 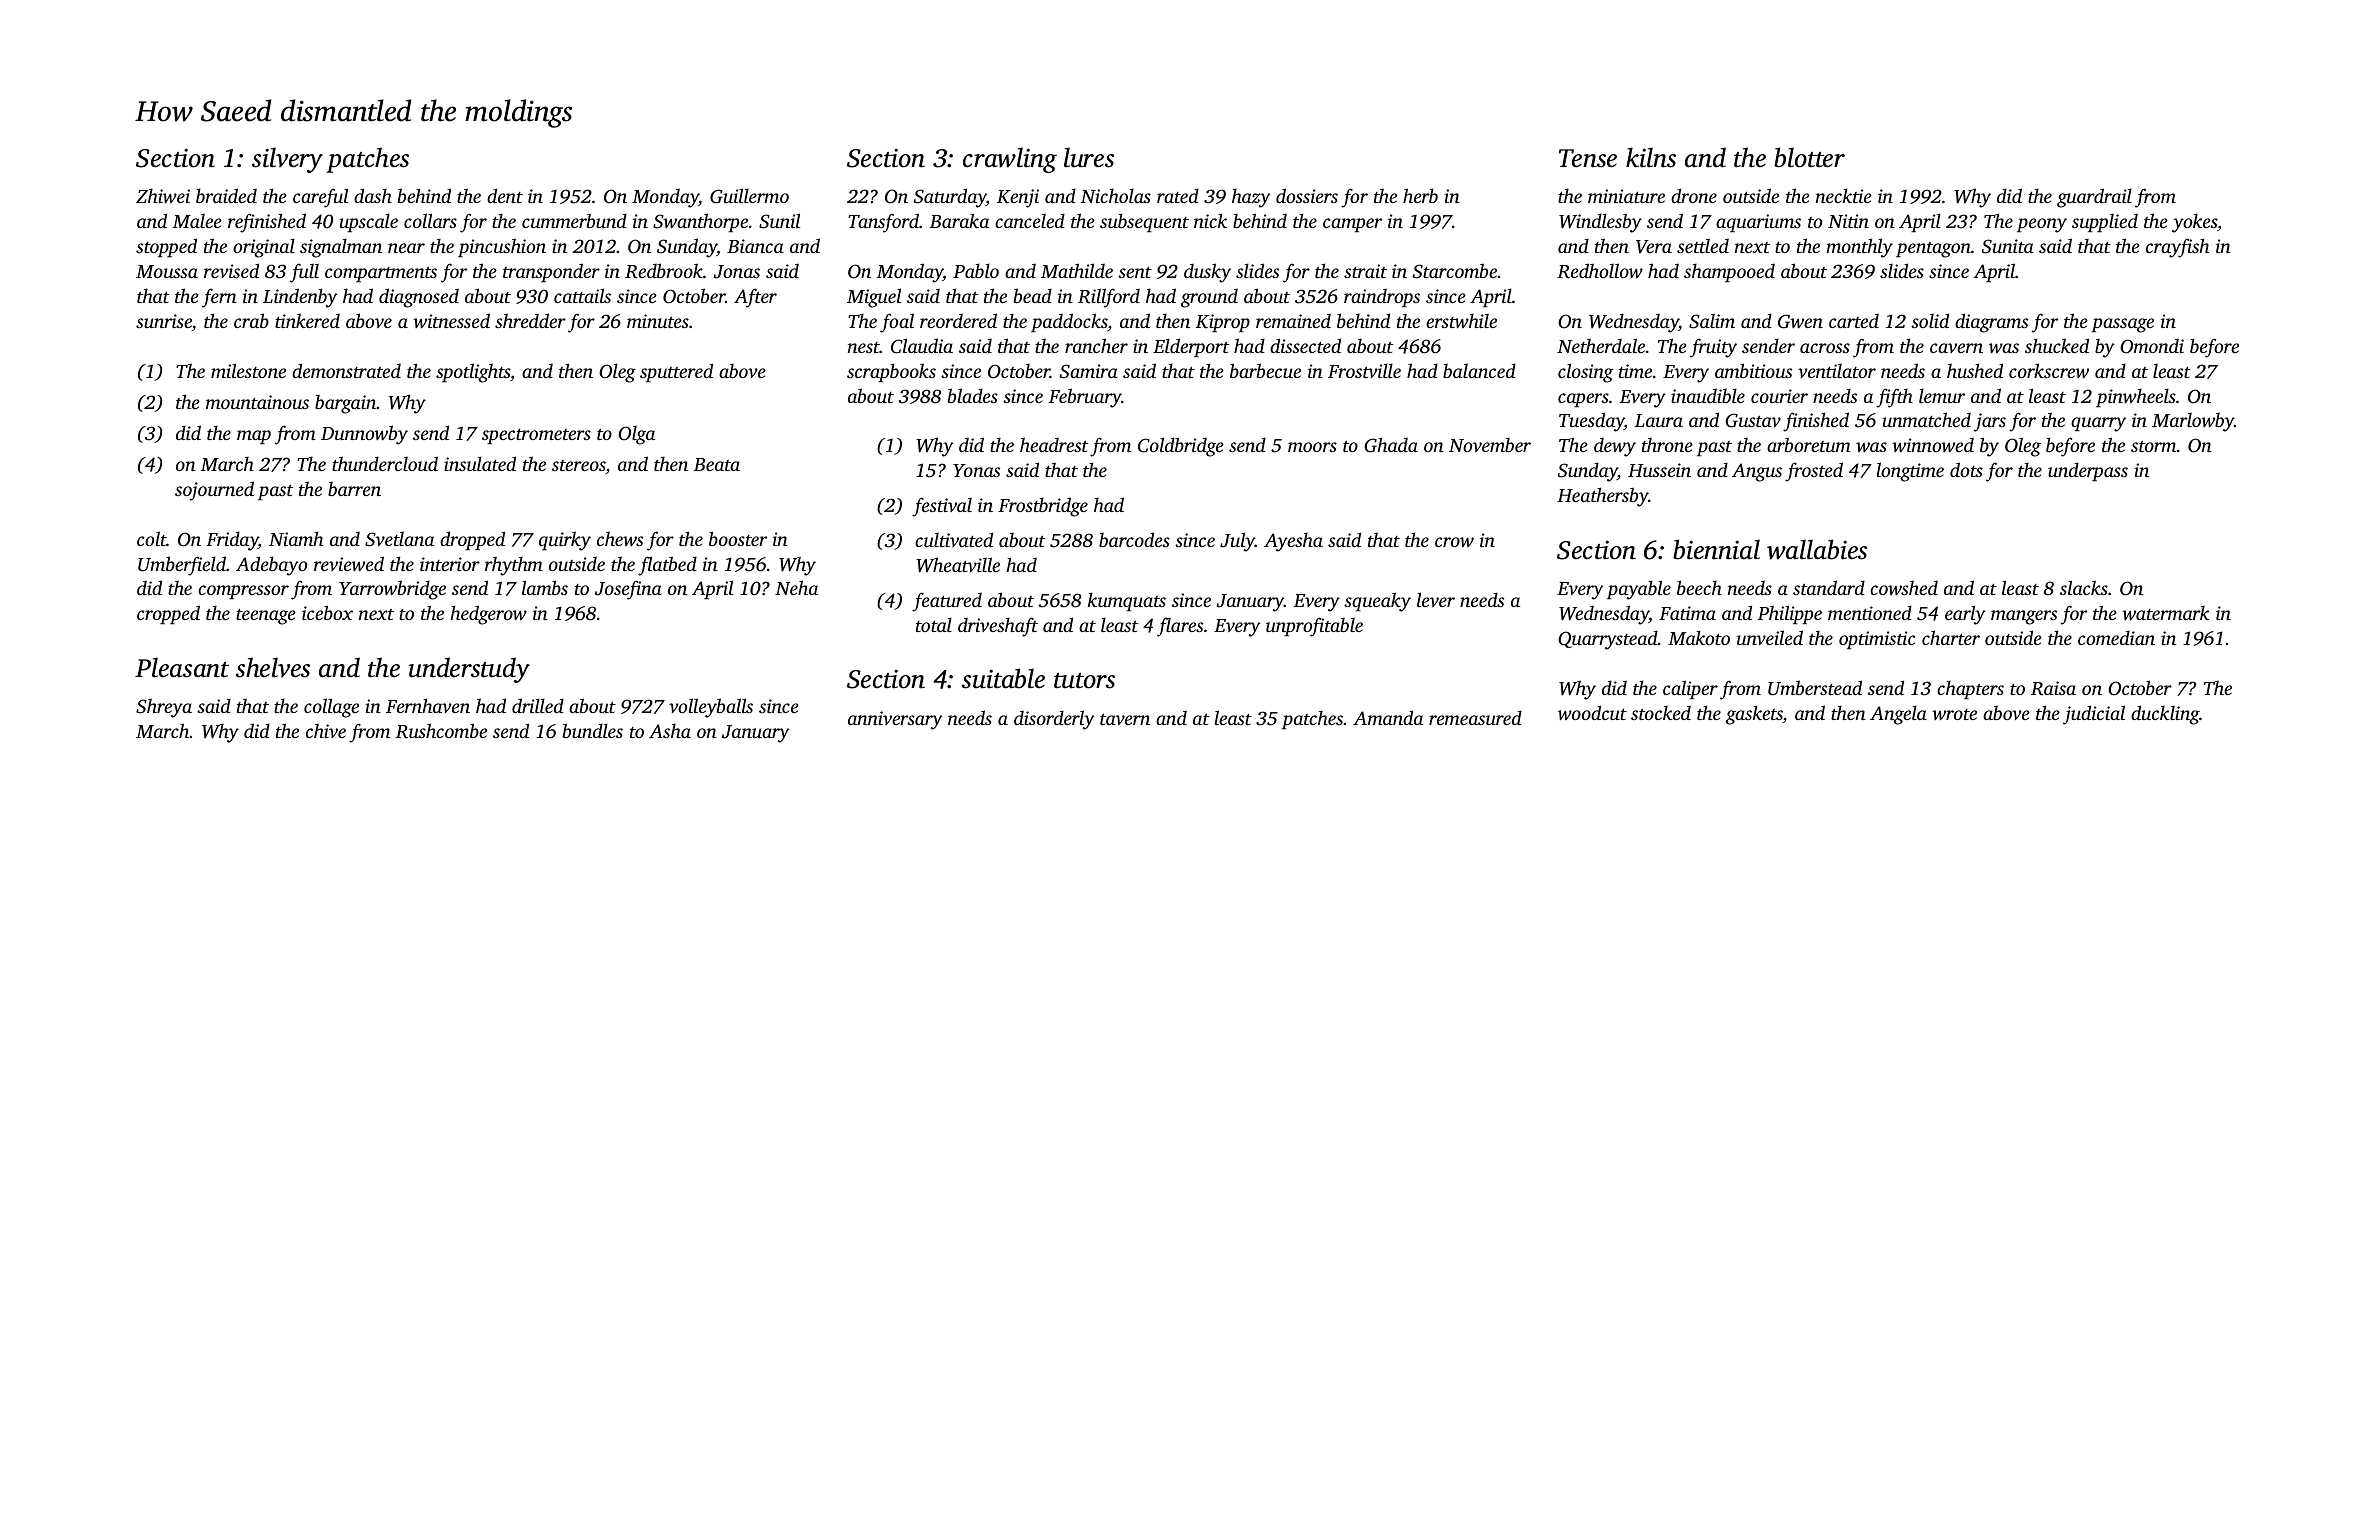 What do you see at coordinates (1651, 157) in the screenshot?
I see `kilns` at bounding box center [1651, 157].
